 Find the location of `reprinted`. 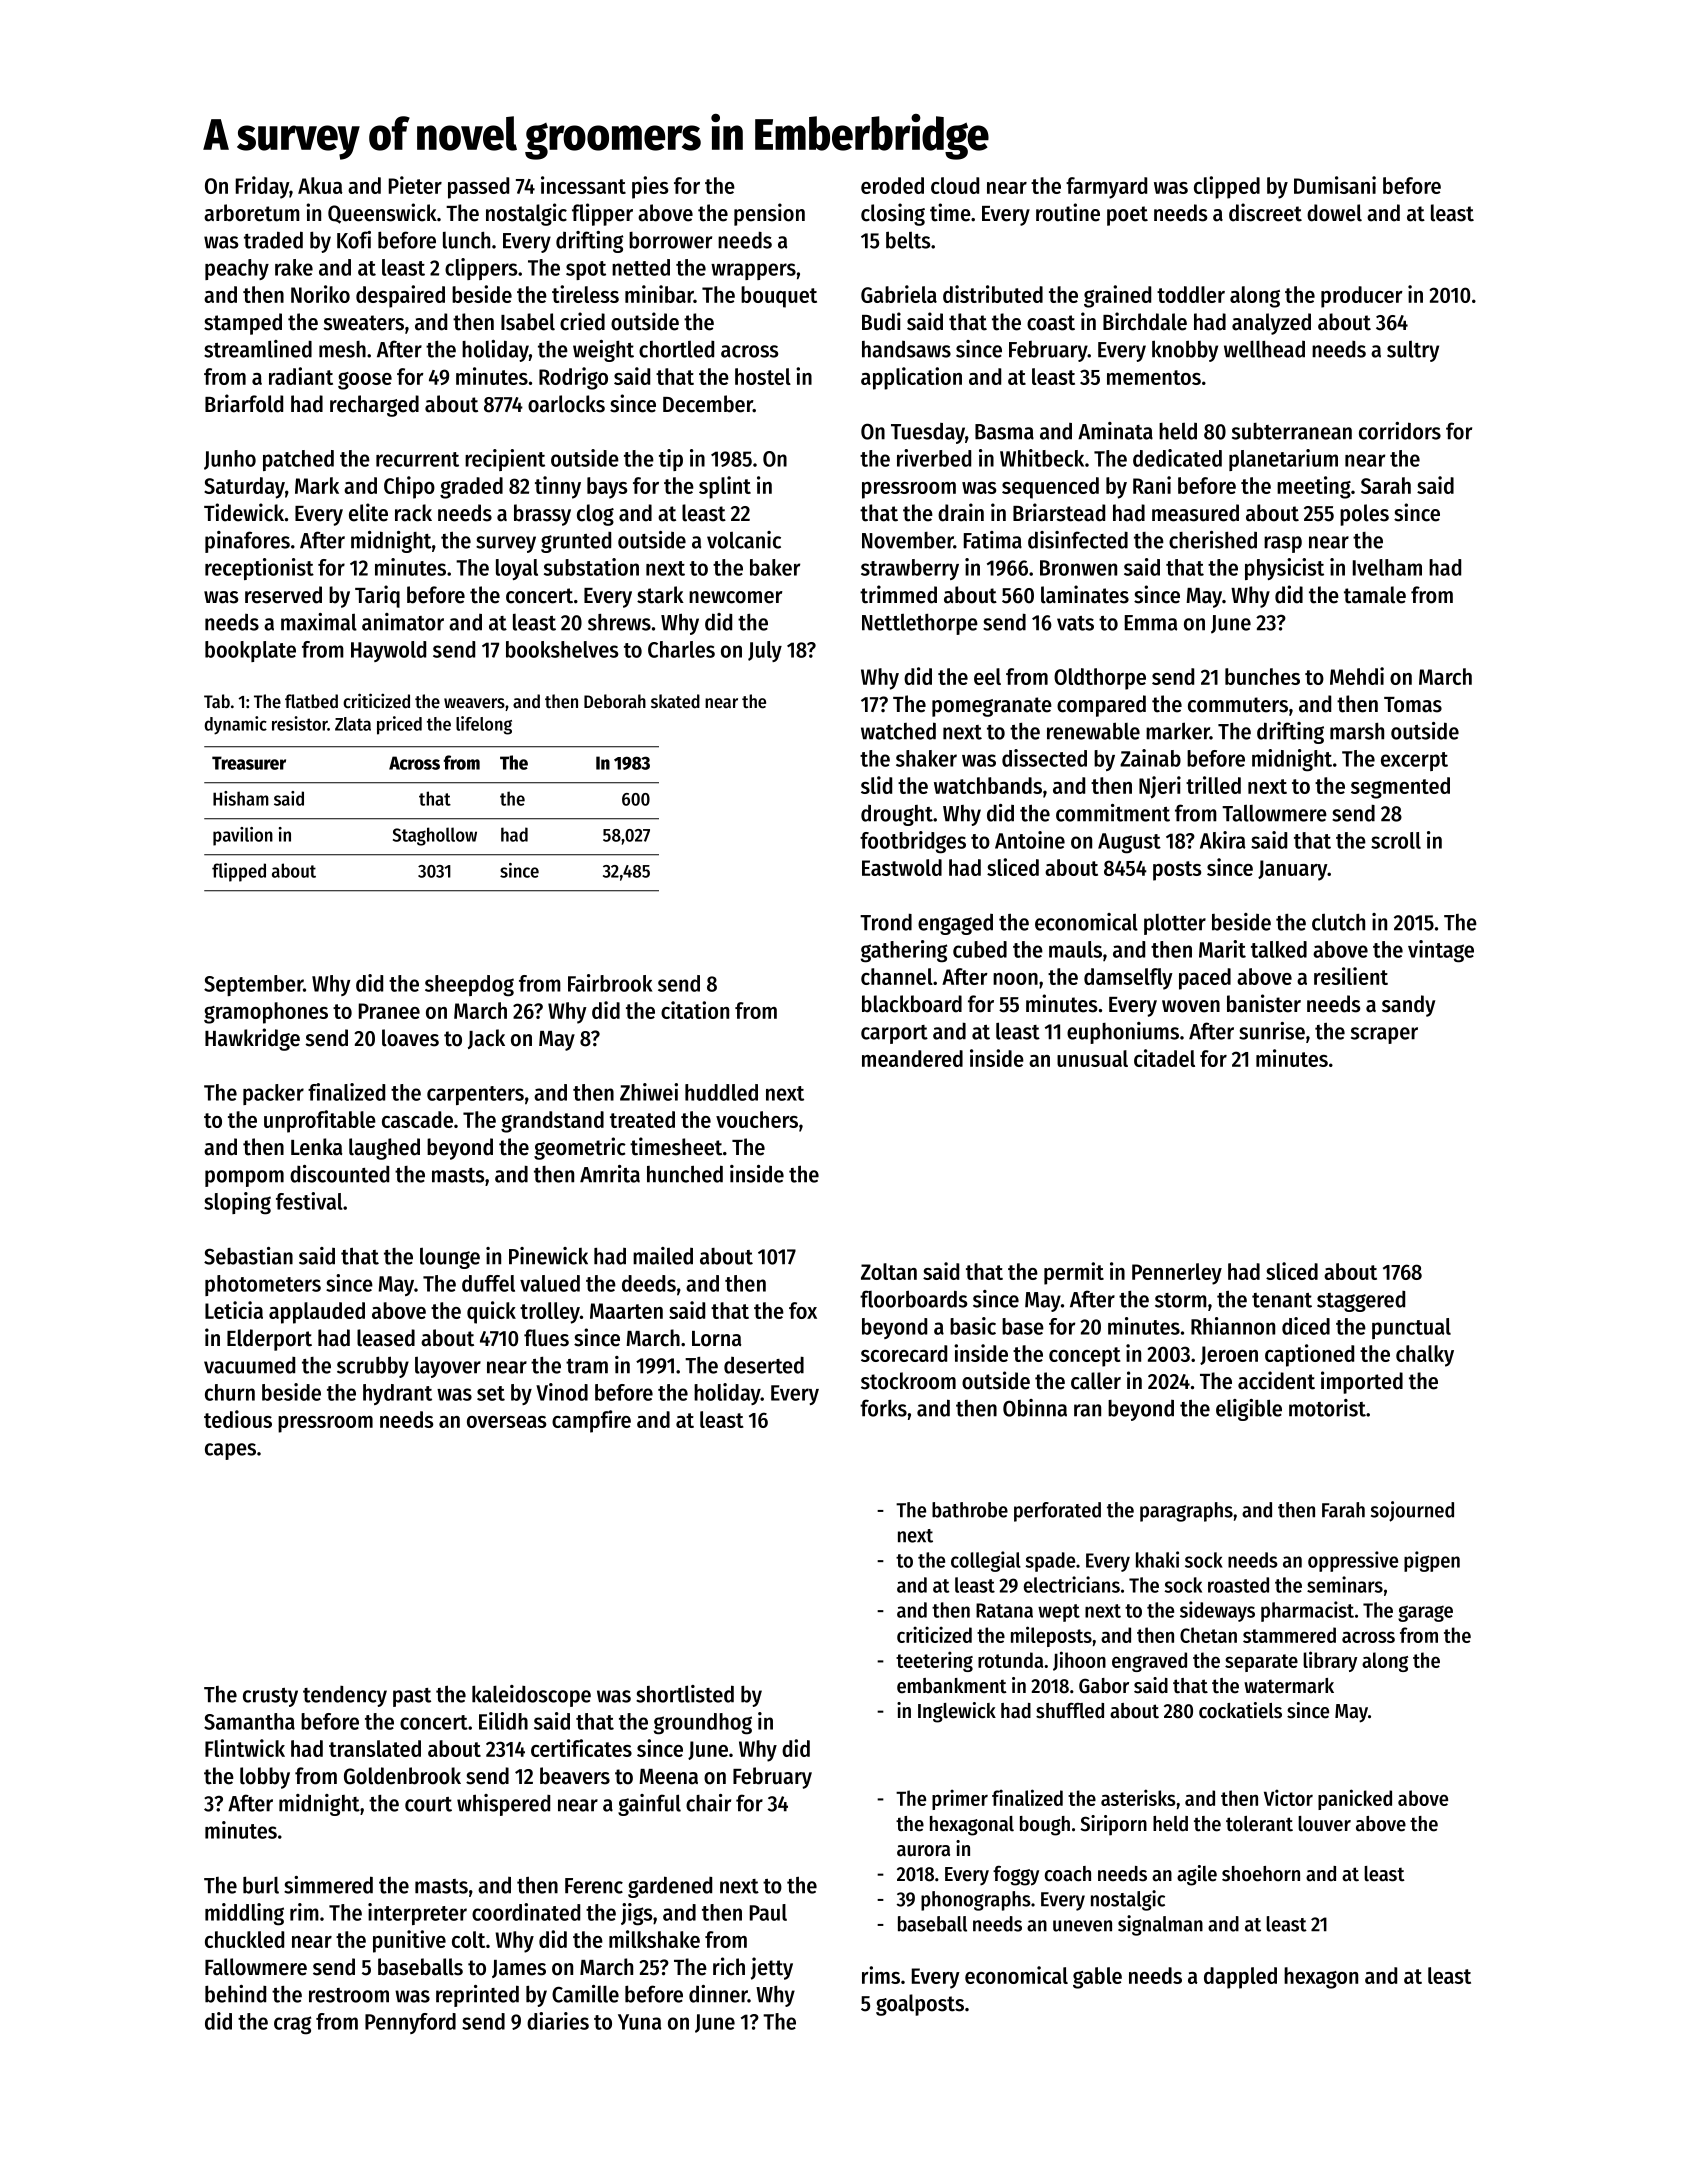

reprinted is located at coordinates (477, 1996).
